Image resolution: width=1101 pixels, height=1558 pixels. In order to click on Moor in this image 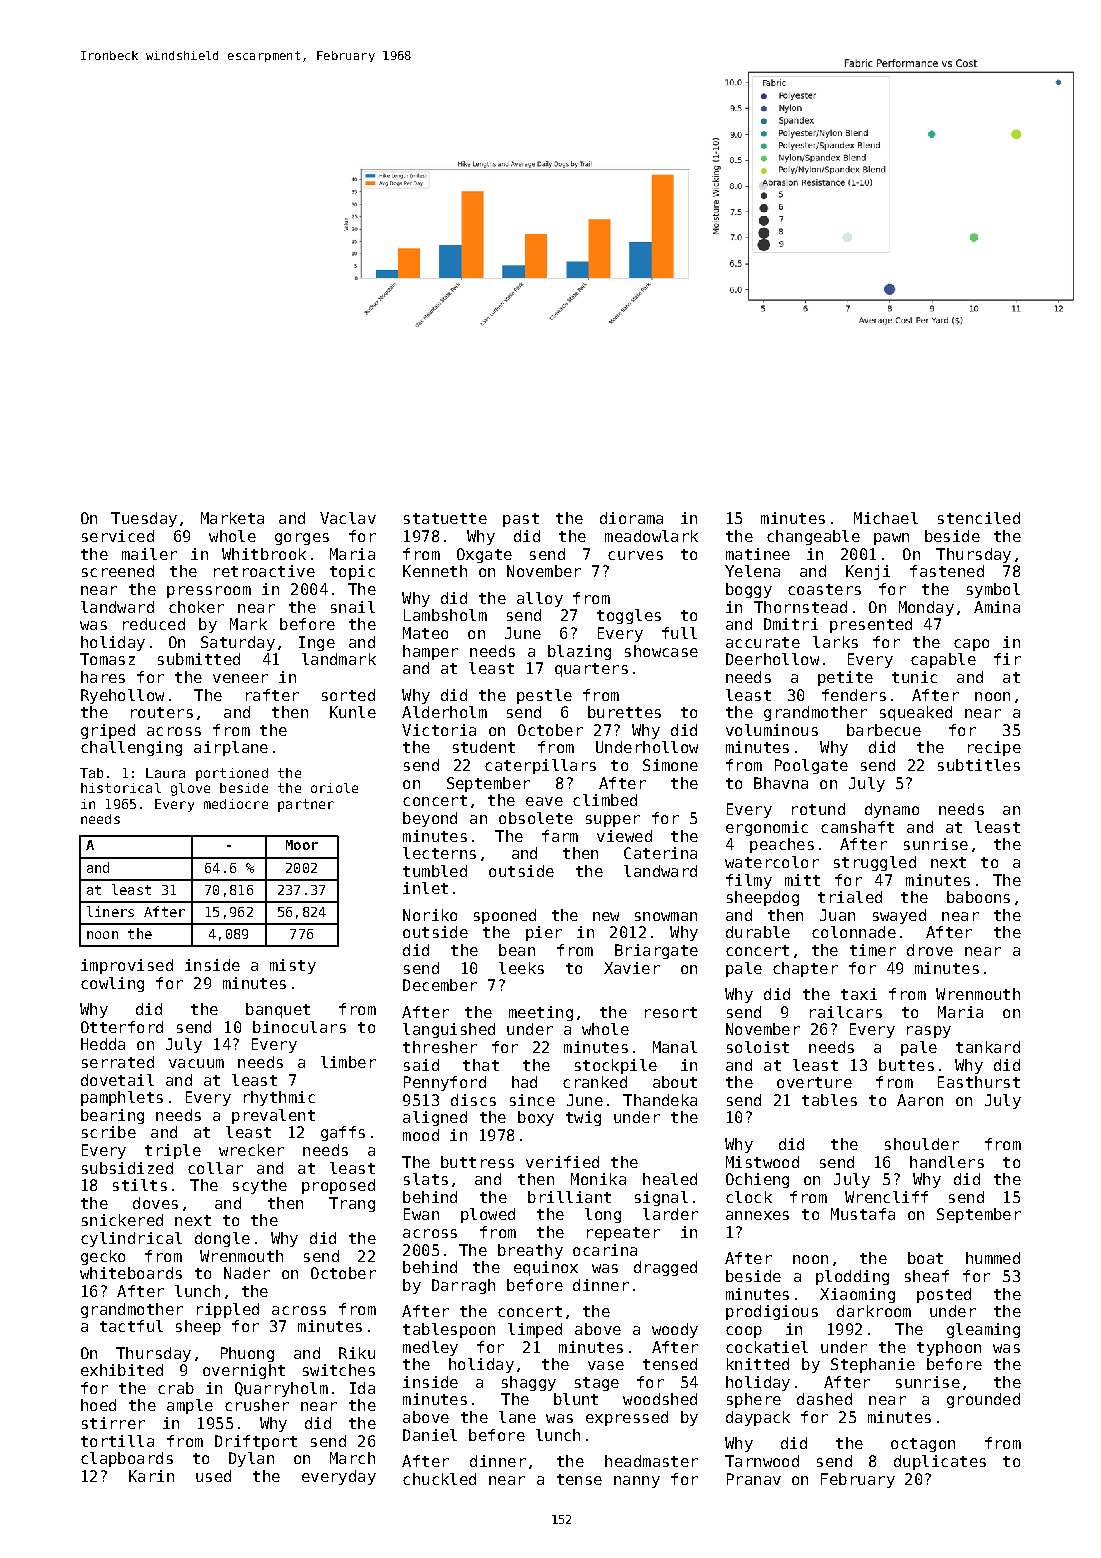, I will do `click(302, 845)`.
